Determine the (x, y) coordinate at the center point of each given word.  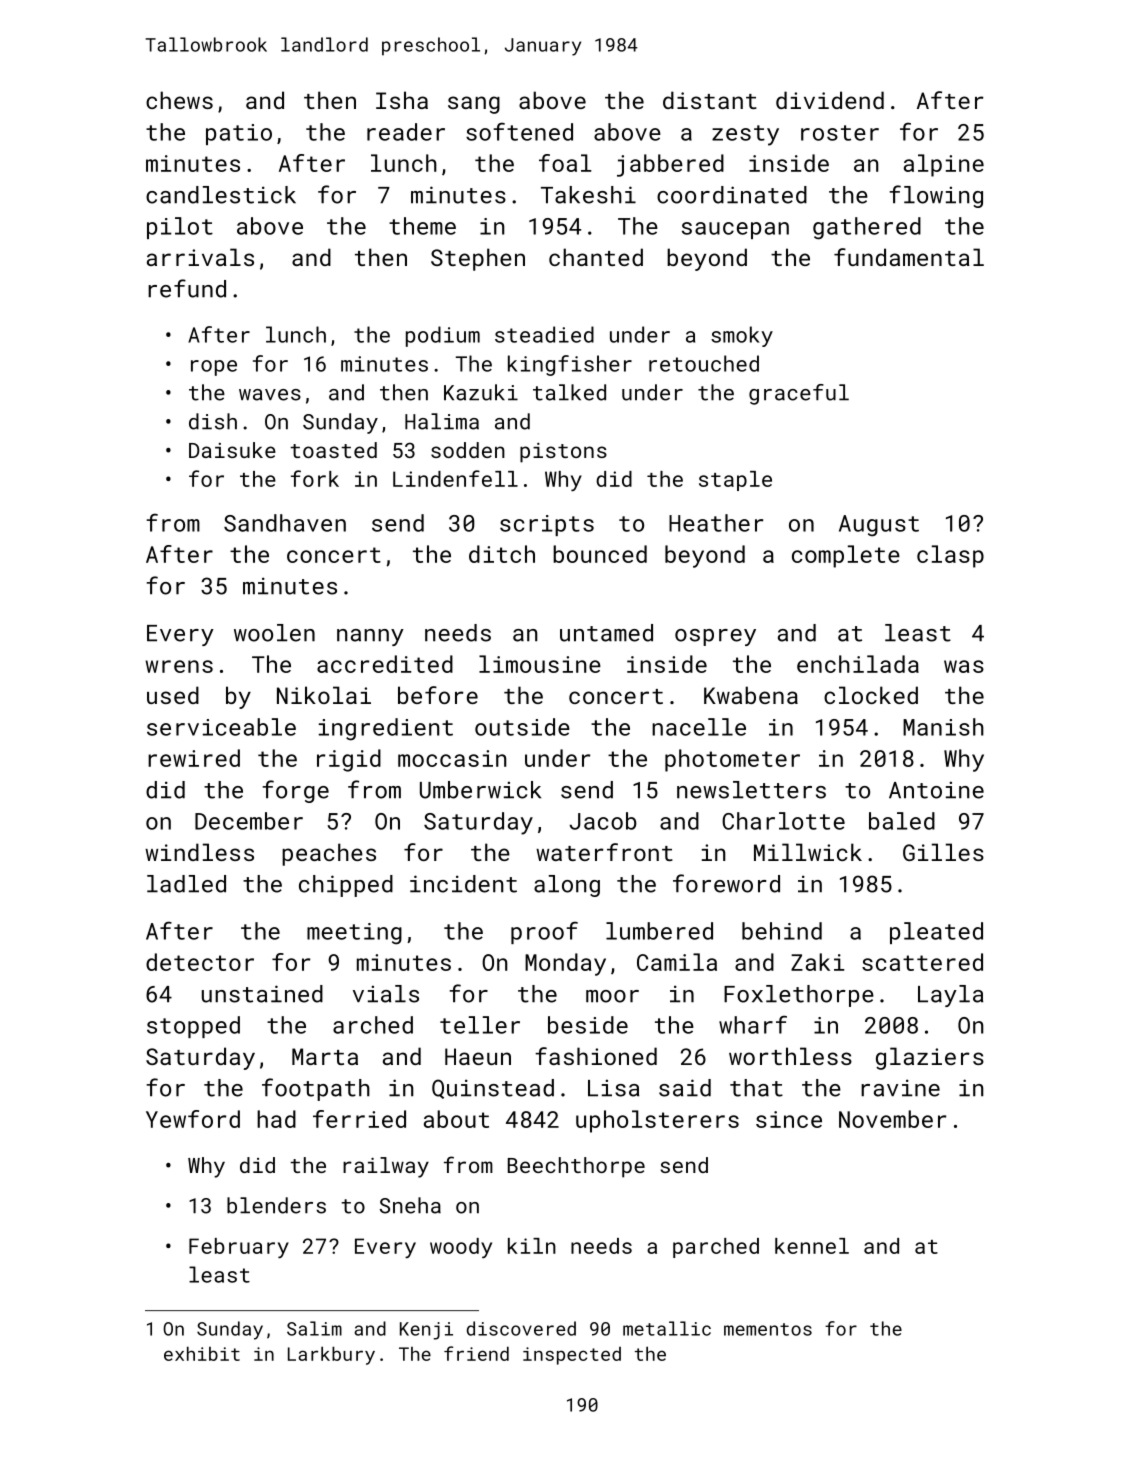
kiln (532, 1246)
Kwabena (751, 695)
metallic (667, 1328)
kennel (812, 1246)
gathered (867, 228)
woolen (274, 633)
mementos (768, 1329)
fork (315, 478)
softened (519, 131)
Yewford (193, 1119)
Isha (402, 100)
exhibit (202, 1353)
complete (846, 556)
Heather (716, 523)
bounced (600, 554)
